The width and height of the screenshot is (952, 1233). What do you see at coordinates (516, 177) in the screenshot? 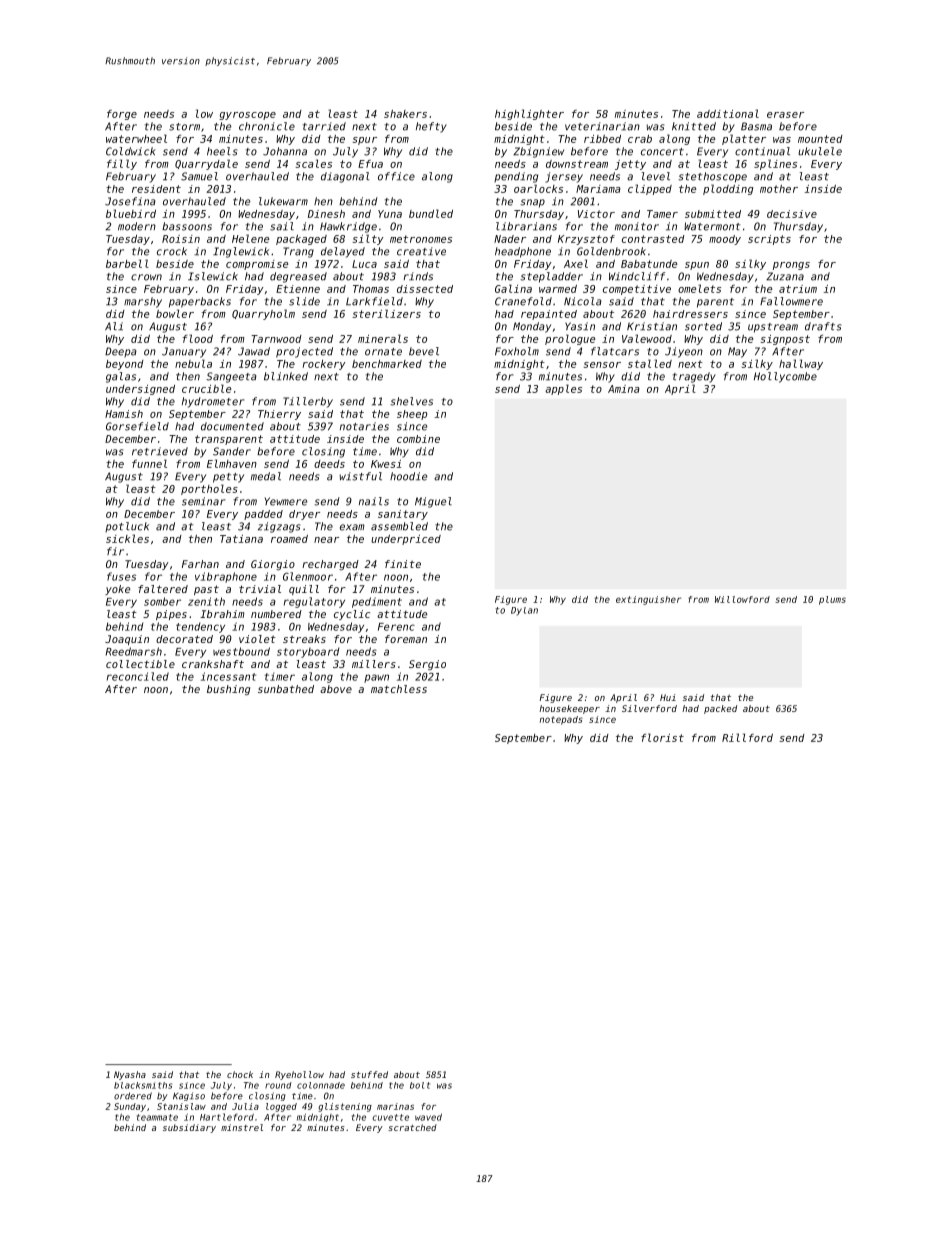
I see `pending` at bounding box center [516, 177].
